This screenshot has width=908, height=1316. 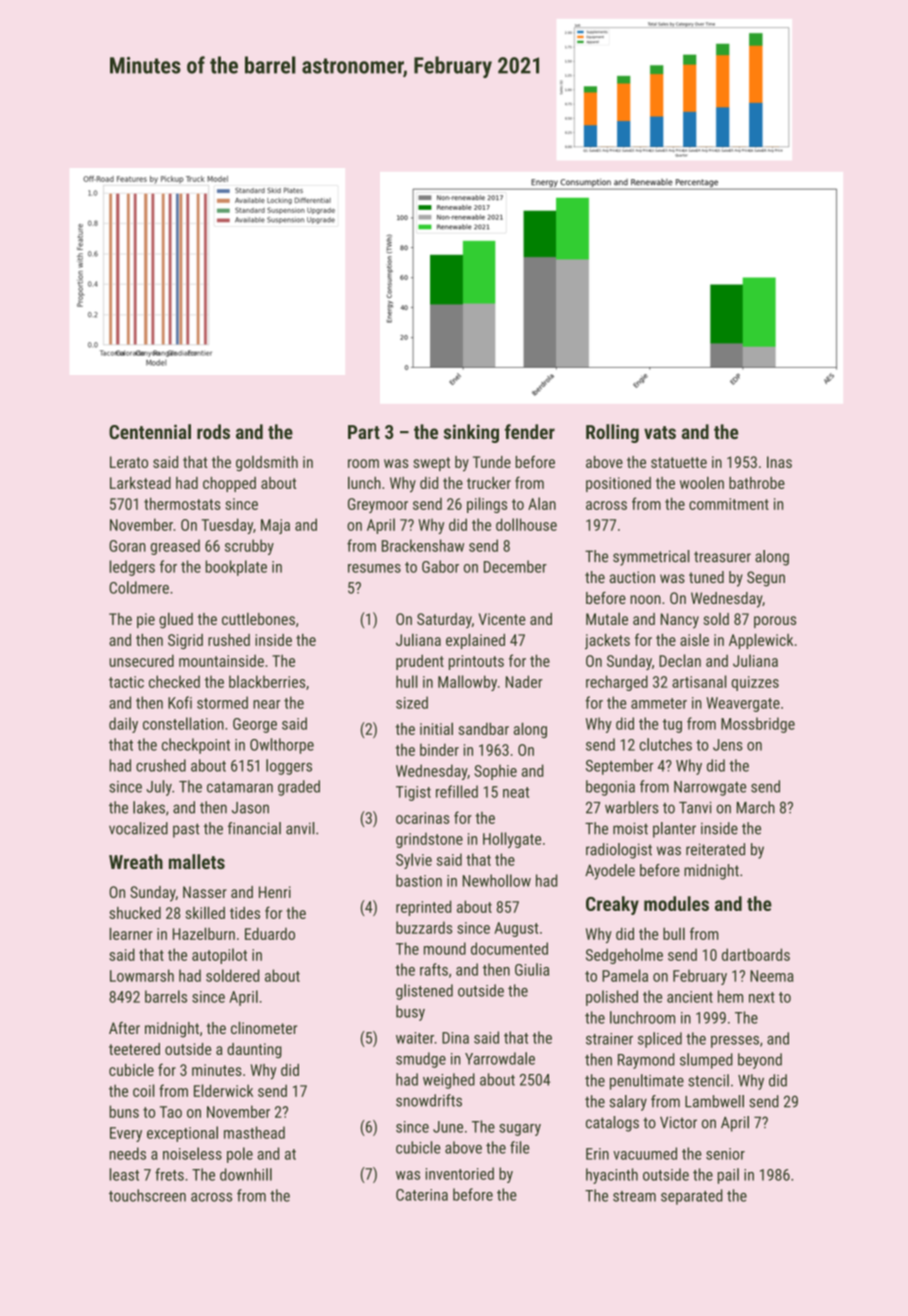 I want to click on Centennial, so click(x=150, y=431).
